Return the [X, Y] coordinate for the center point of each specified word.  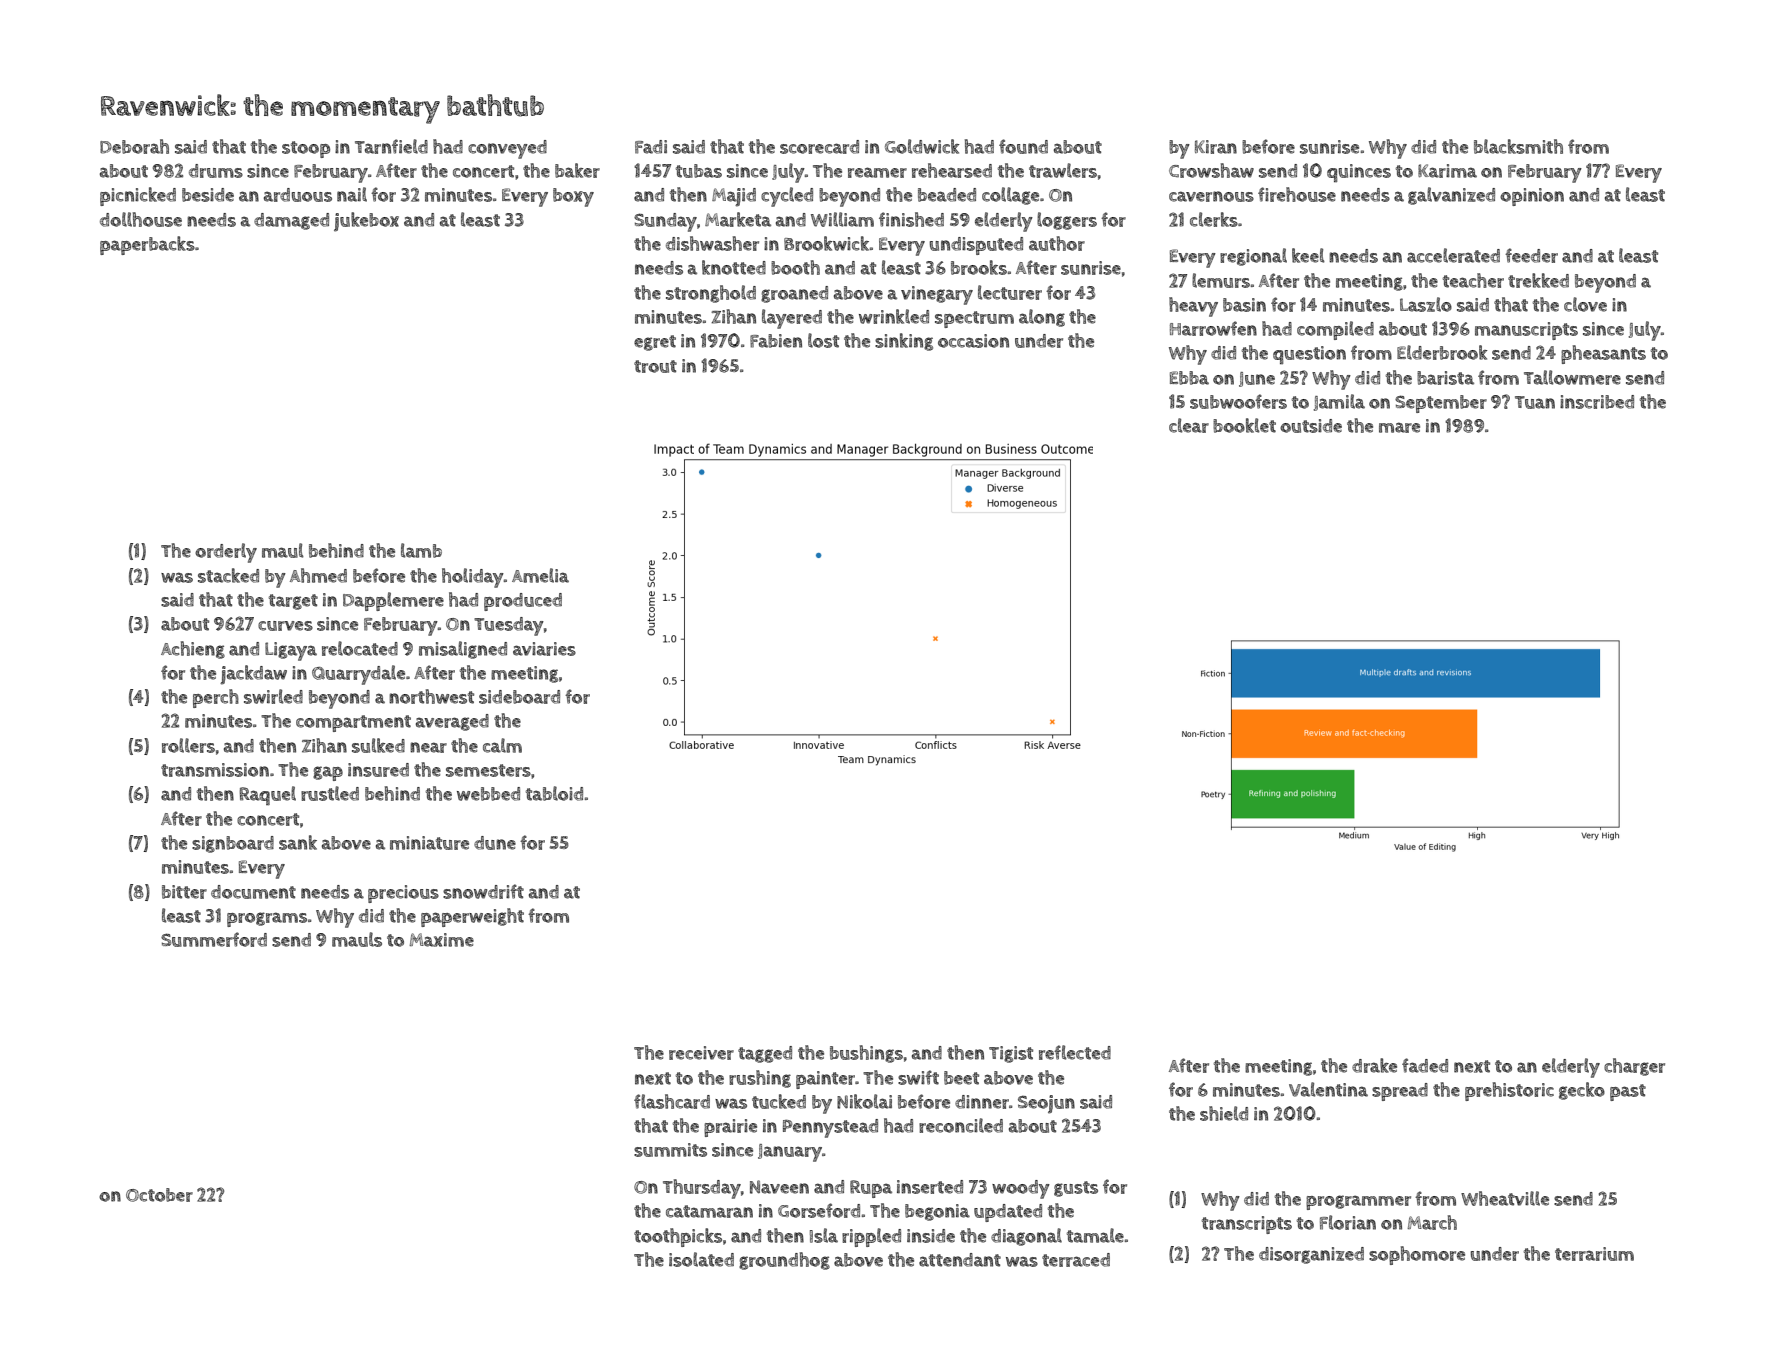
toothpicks [678, 1237]
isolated [701, 1259]
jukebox [366, 222]
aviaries [544, 649]
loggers [1067, 221]
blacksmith [1518, 146]
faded [1425, 1065]
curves [285, 626]
